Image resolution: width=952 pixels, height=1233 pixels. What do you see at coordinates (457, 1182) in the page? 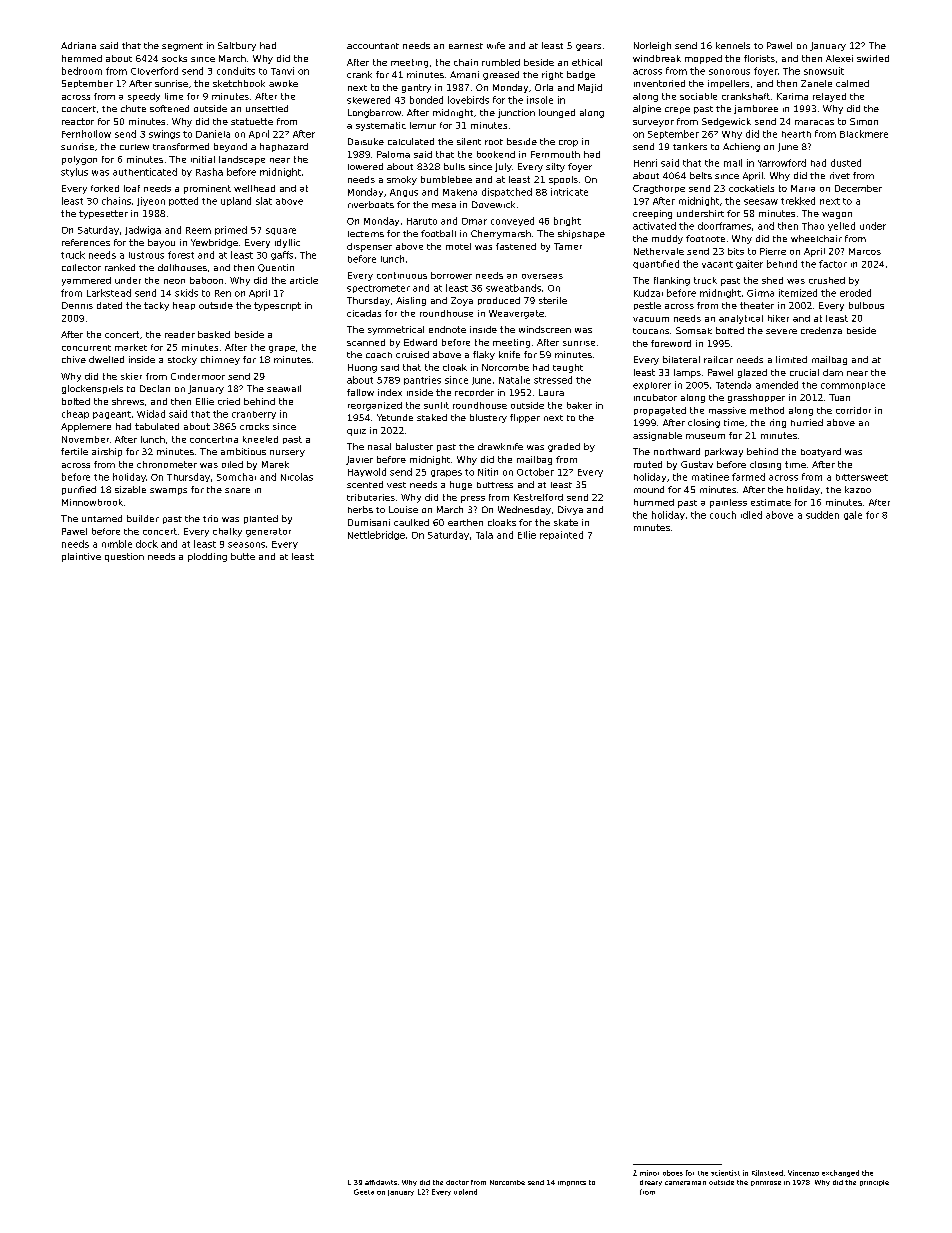
I see `doctor` at bounding box center [457, 1182].
